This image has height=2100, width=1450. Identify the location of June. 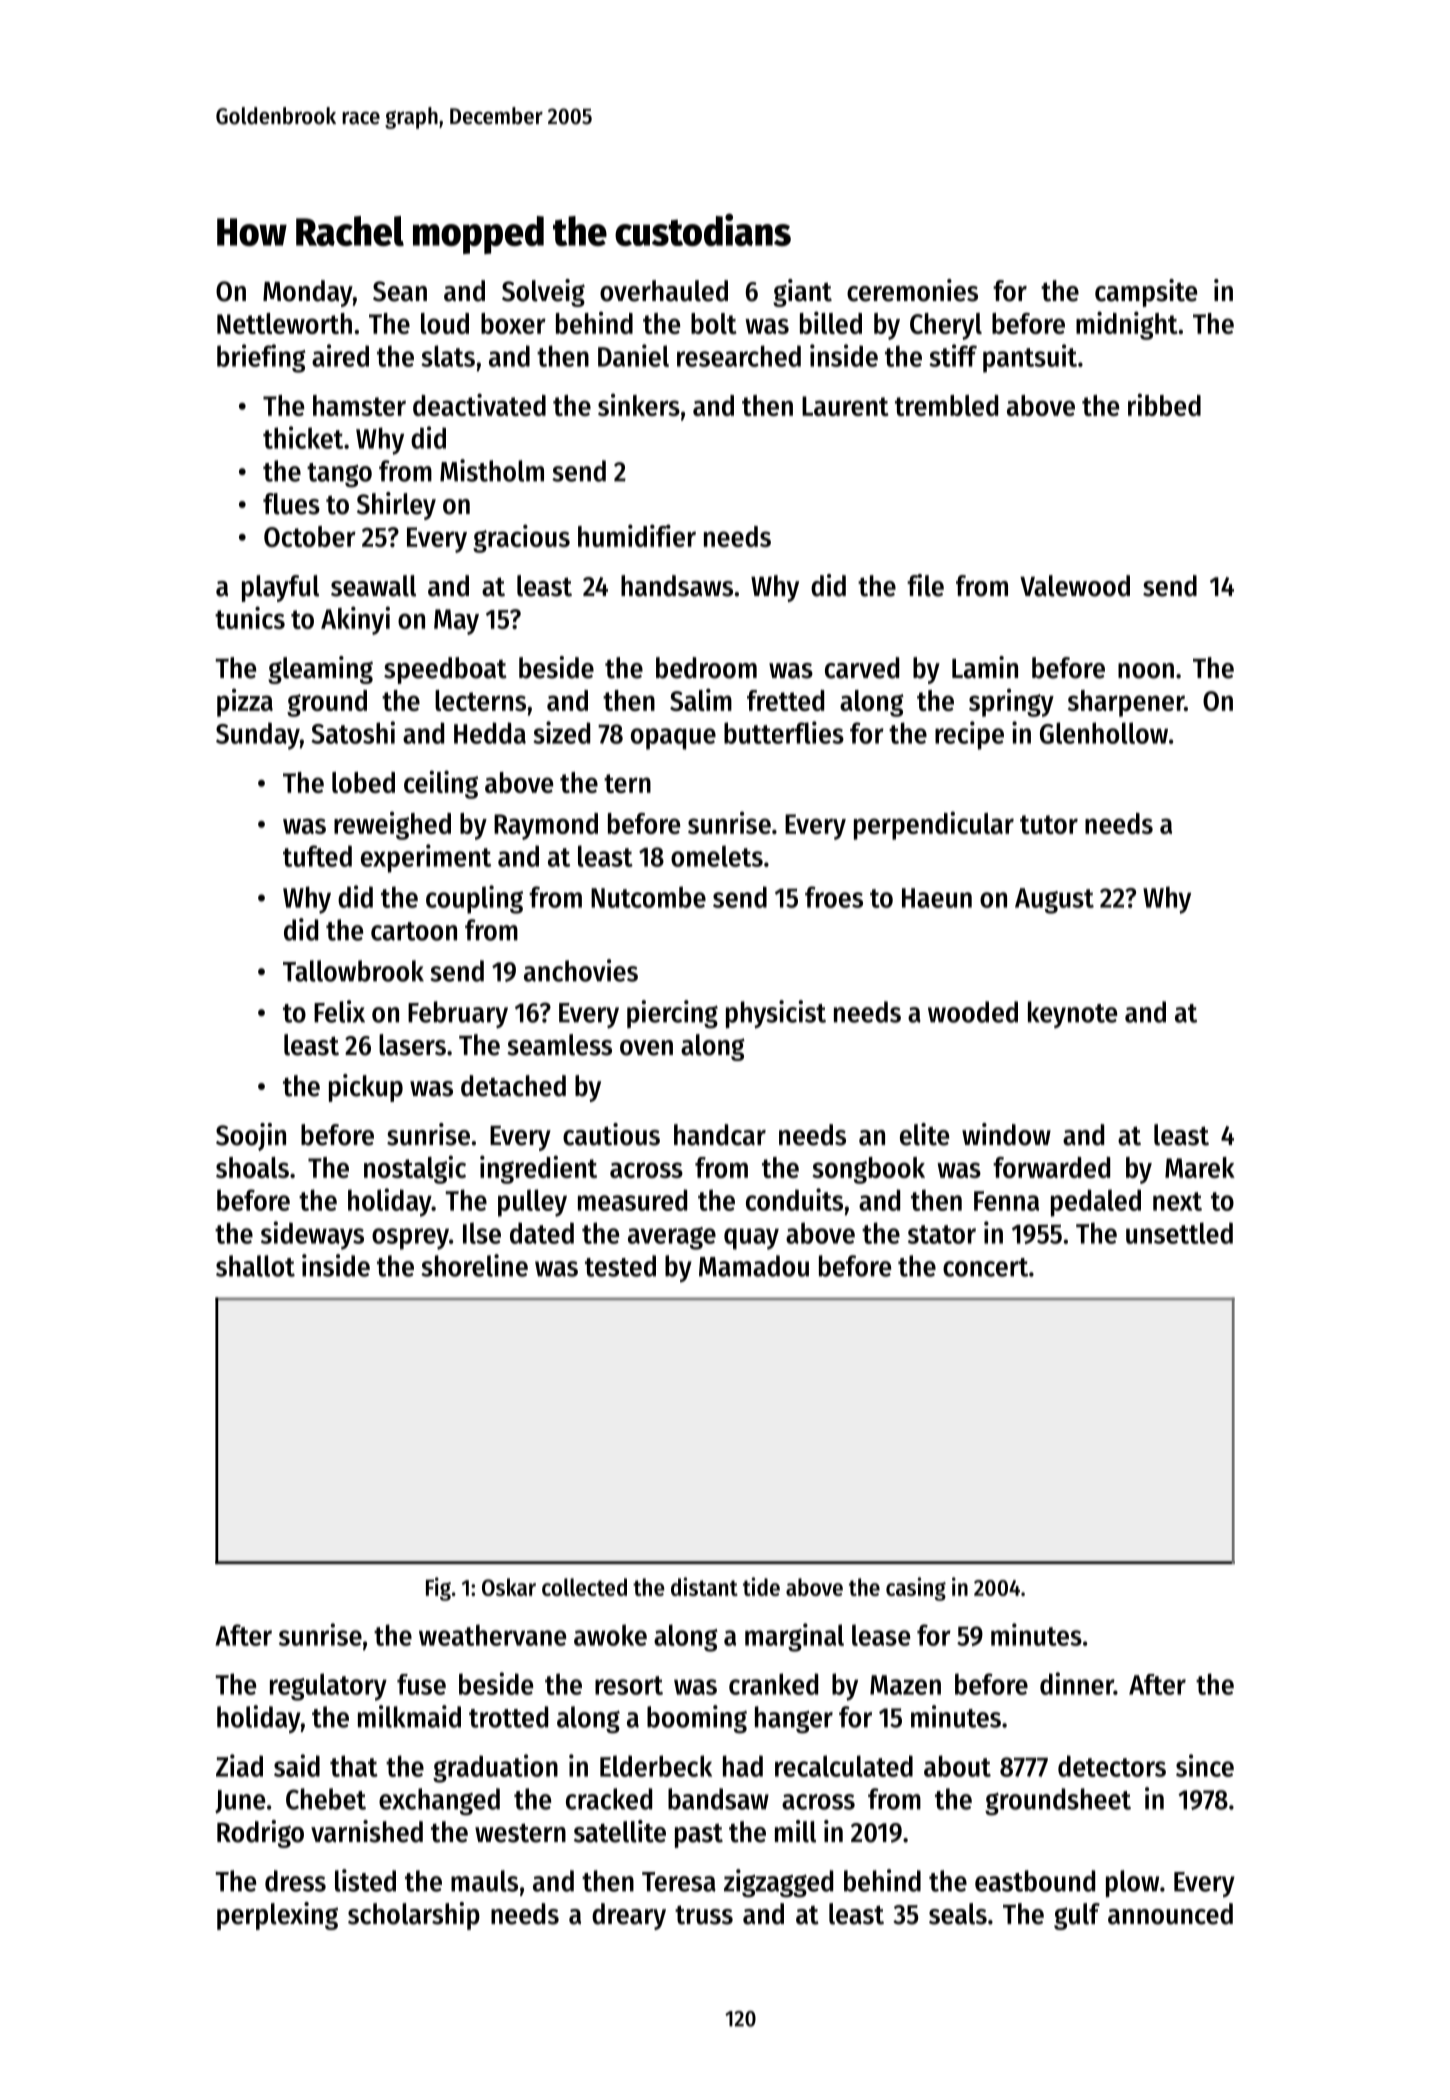
(240, 1802).
